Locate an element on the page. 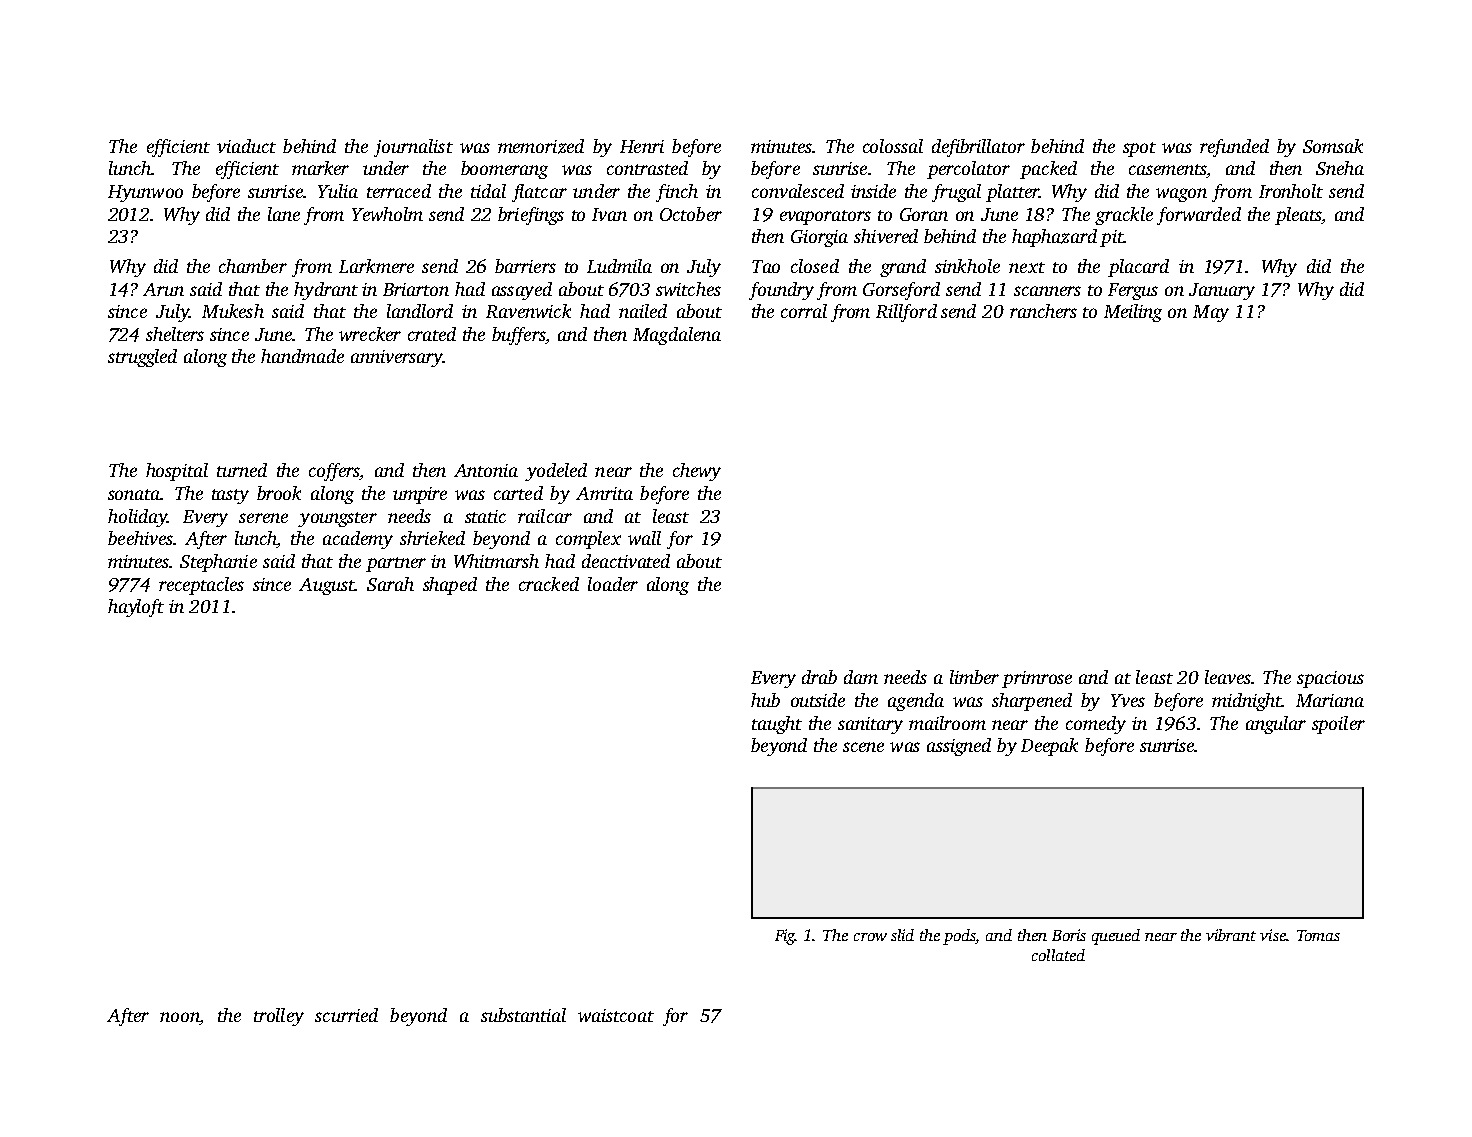  viaduct is located at coordinates (246, 146).
